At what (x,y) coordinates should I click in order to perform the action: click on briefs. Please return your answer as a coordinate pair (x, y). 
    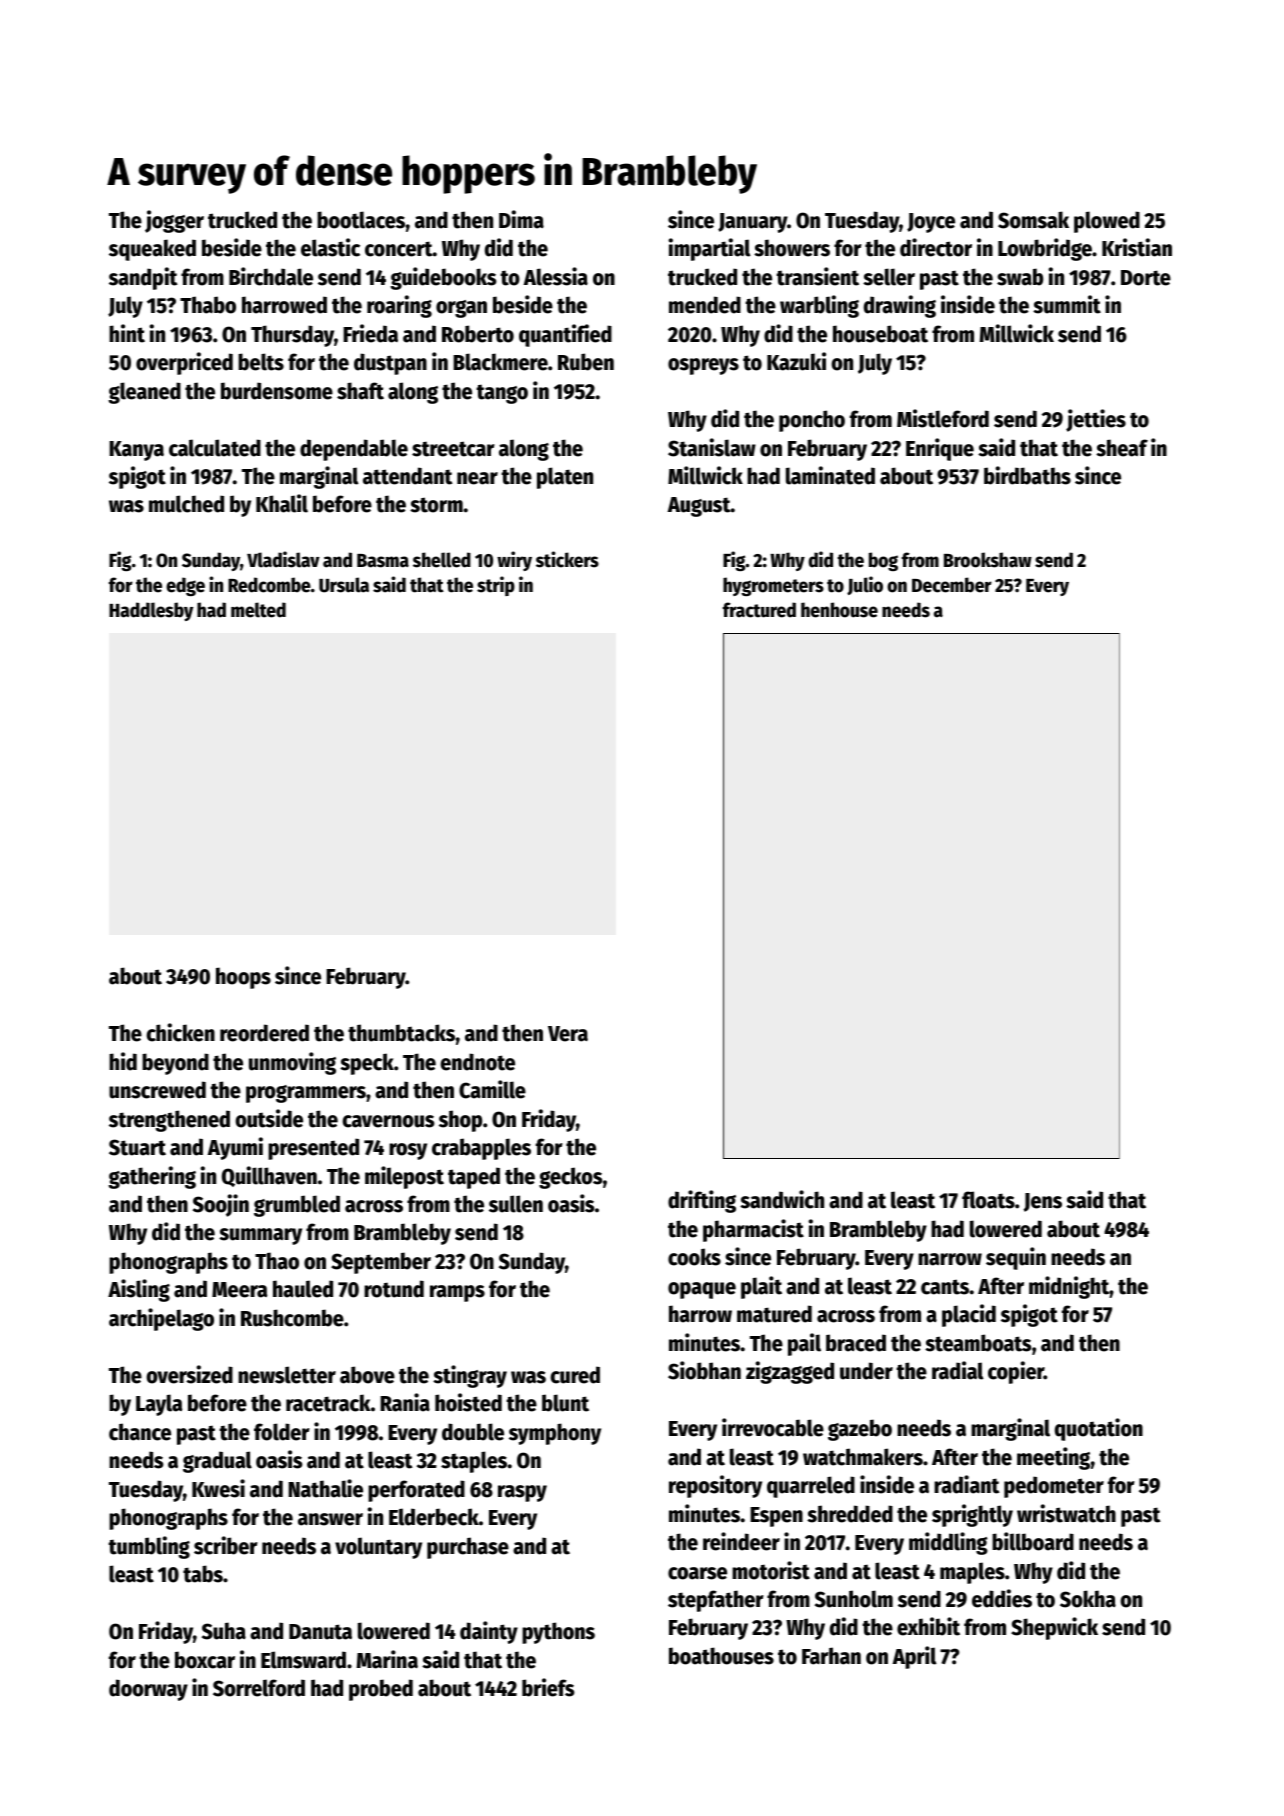
    Looking at the image, I should click on (548, 1687).
